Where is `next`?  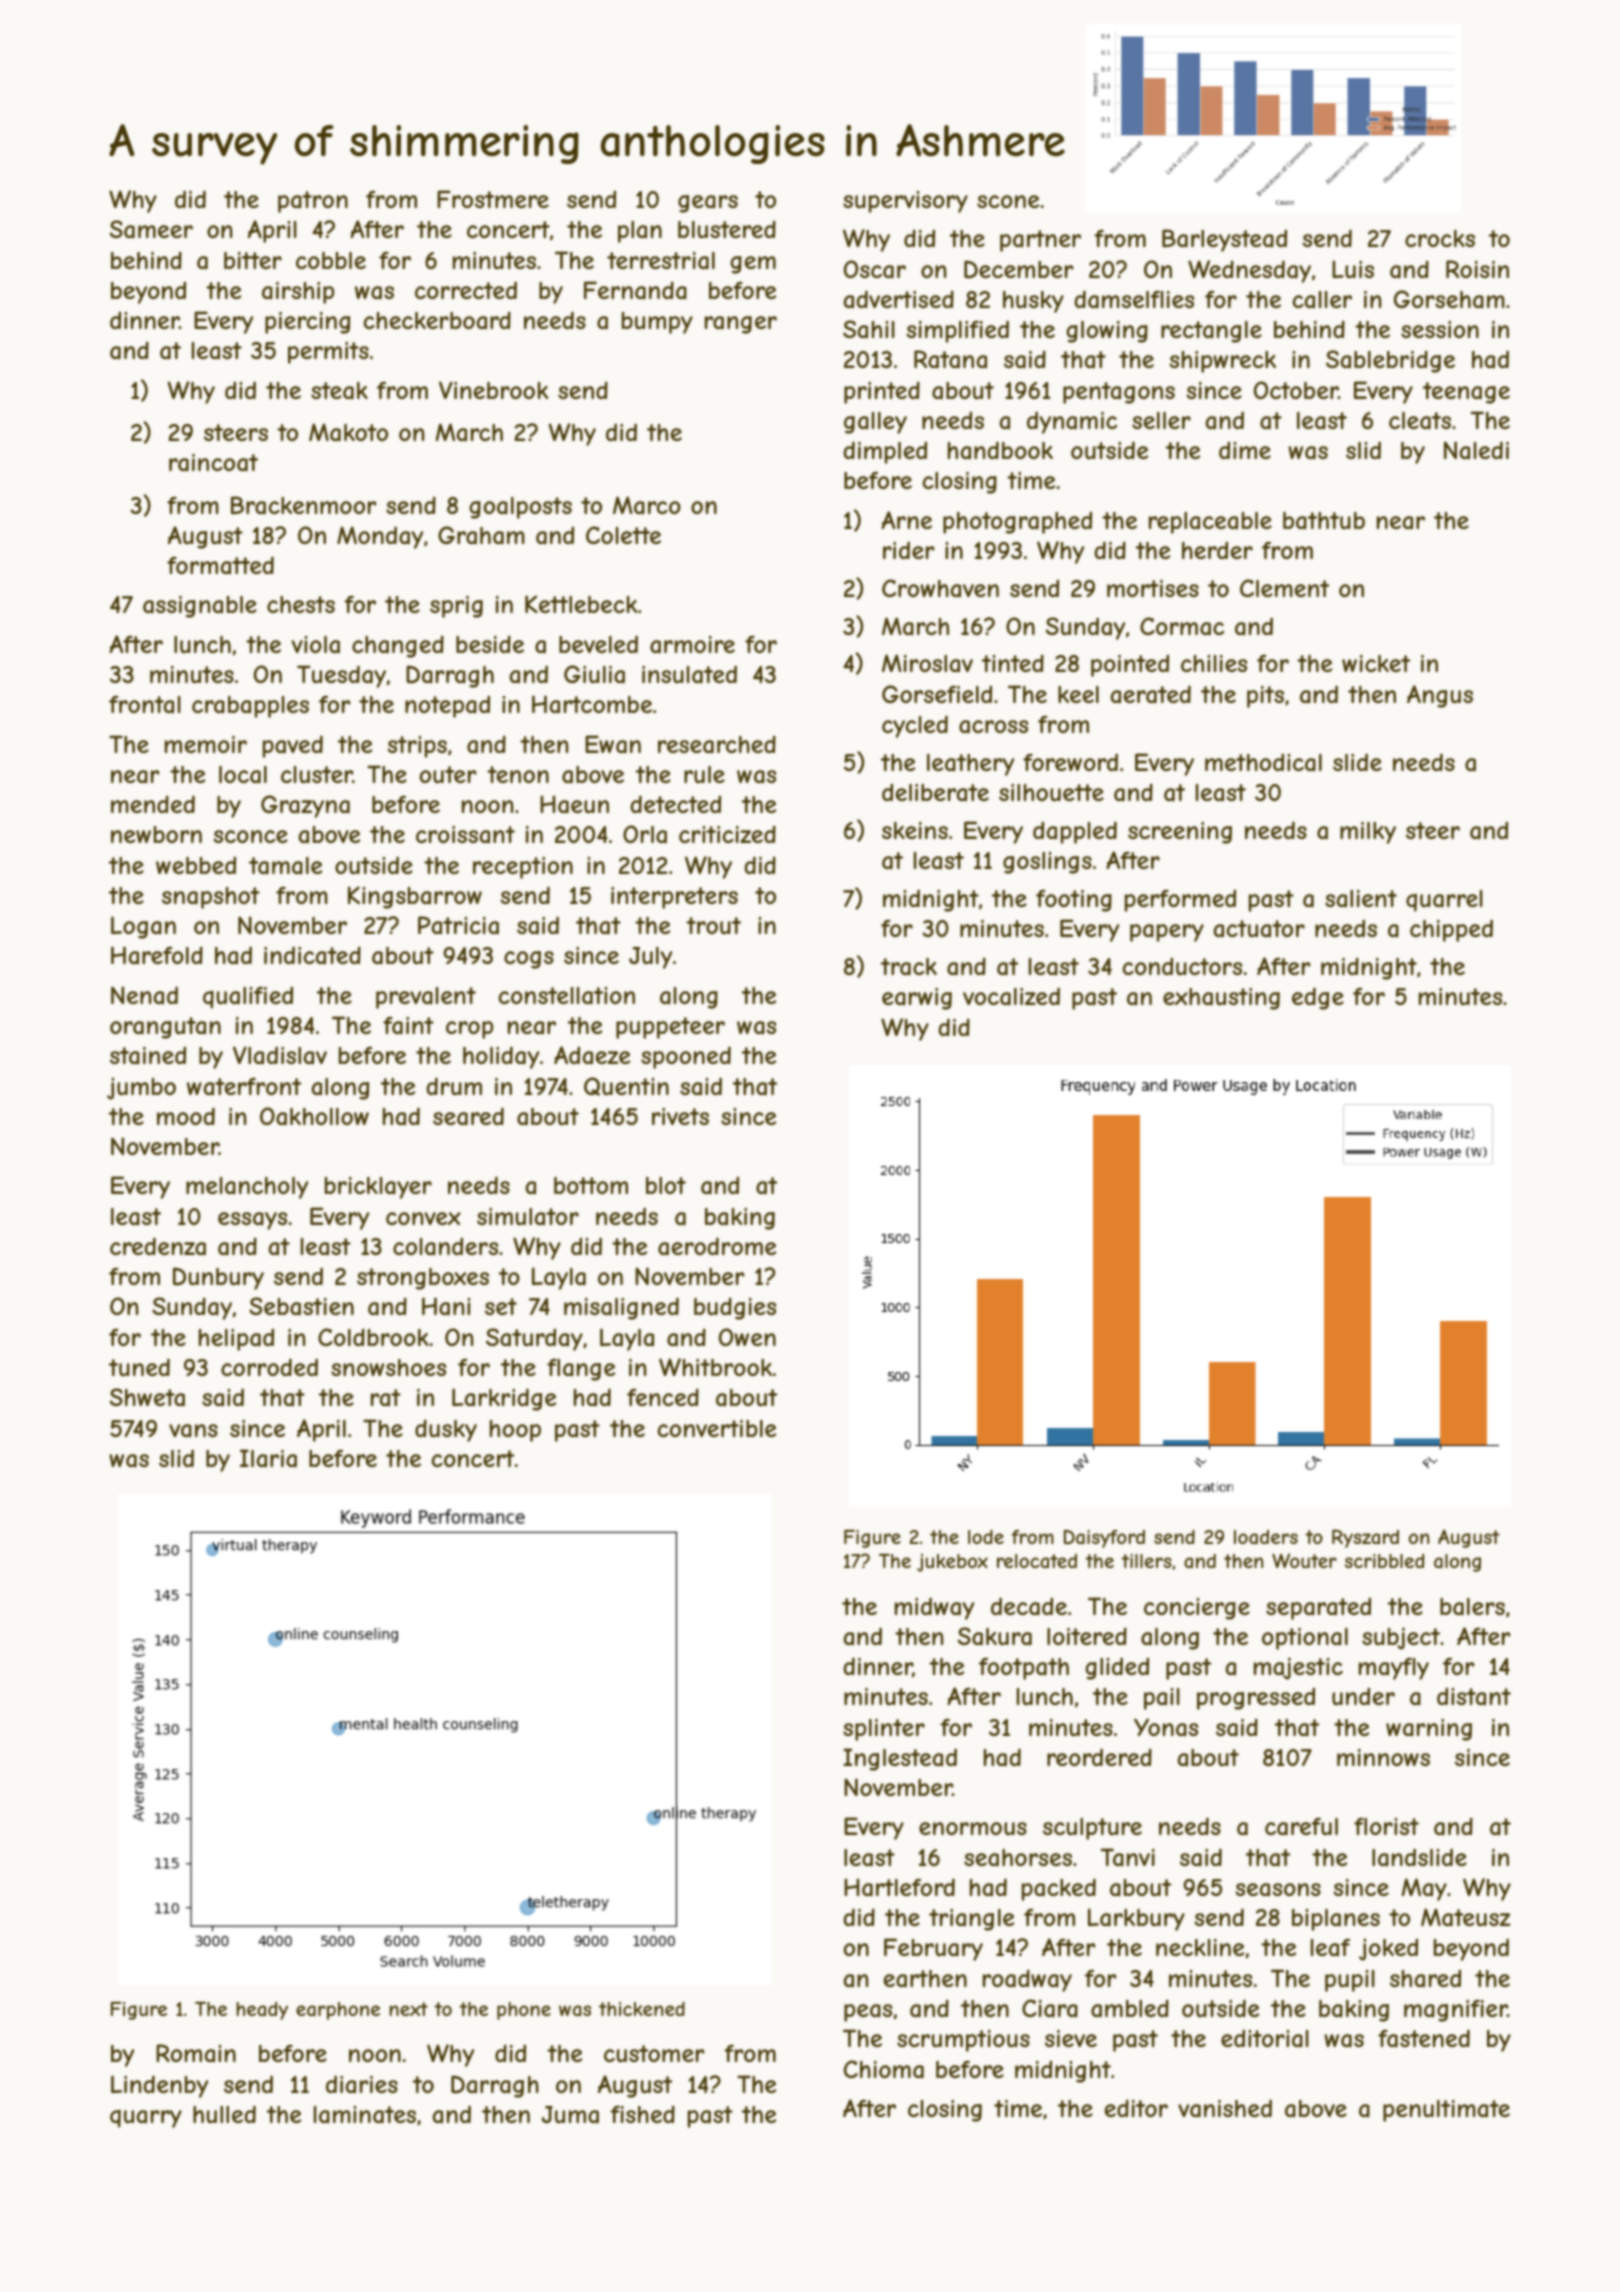 next is located at coordinates (408, 2009).
